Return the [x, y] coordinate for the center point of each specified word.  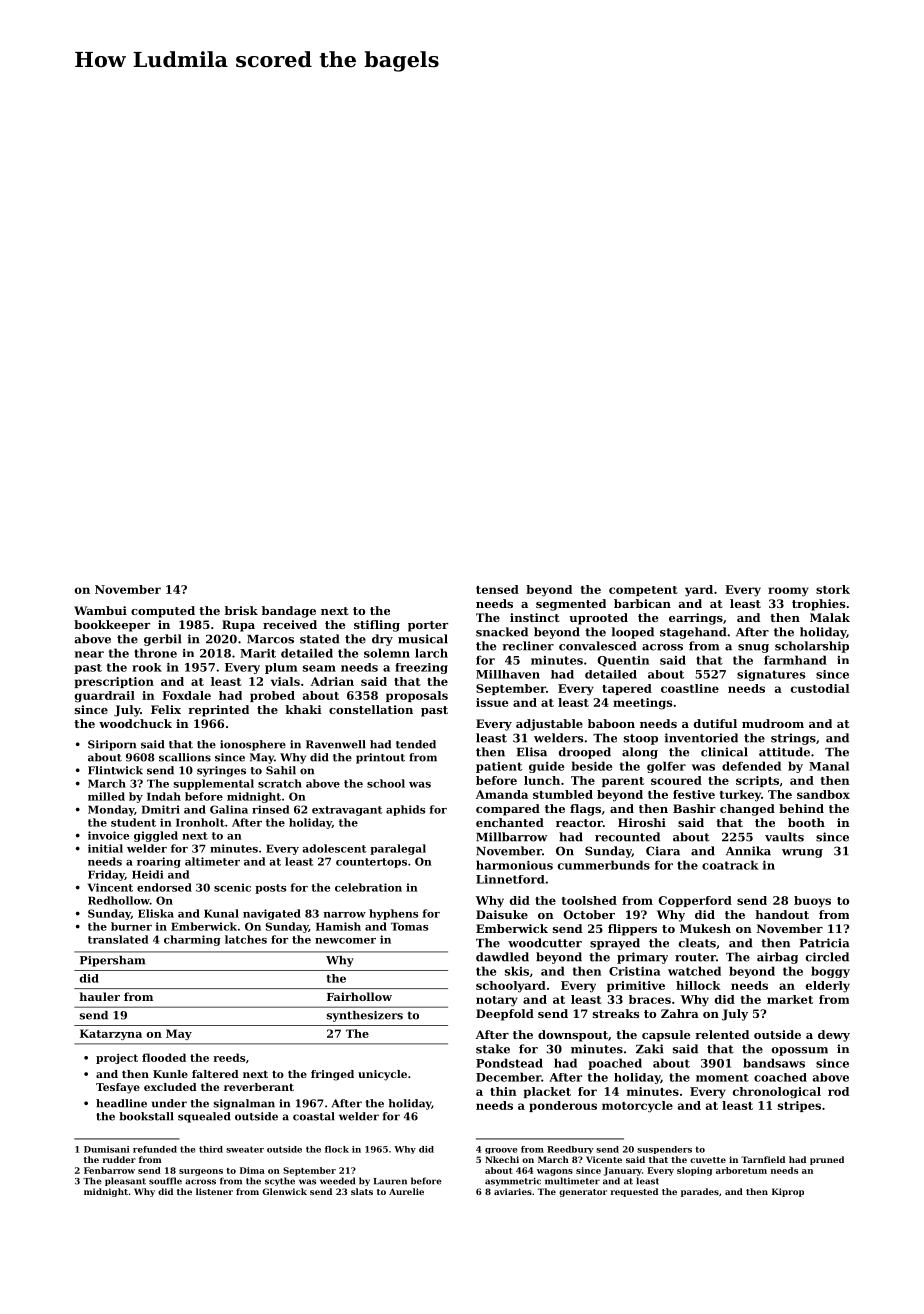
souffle [165, 1181]
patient [499, 767]
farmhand [795, 660]
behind [801, 808]
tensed [497, 589]
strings [793, 739]
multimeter [572, 1181]
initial [105, 848]
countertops [371, 863]
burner [131, 926]
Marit [258, 653]
